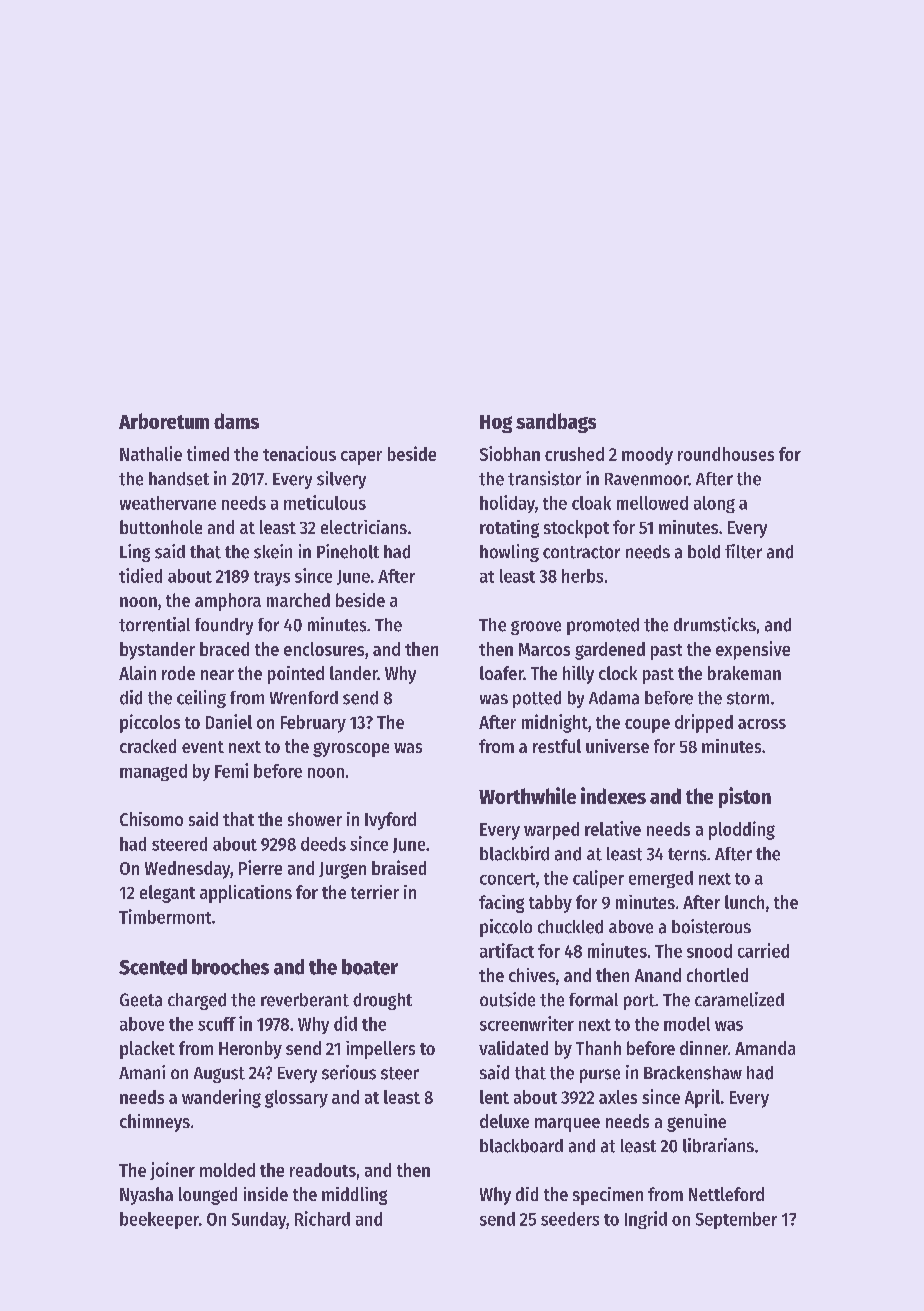  I want to click on beekeeper, so click(159, 1220).
